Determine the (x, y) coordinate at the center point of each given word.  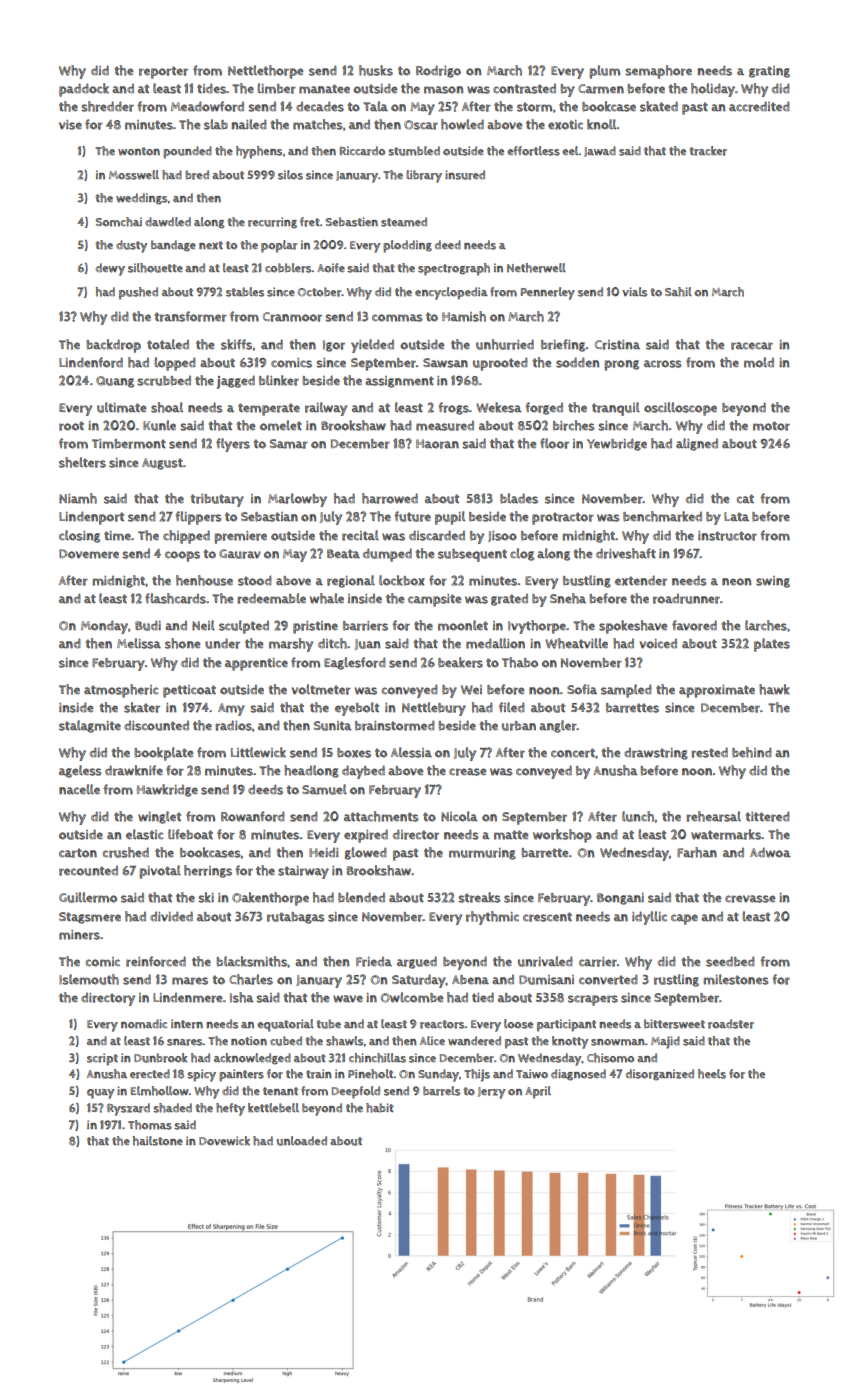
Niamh (78, 498)
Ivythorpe (537, 627)
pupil (450, 518)
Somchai (119, 222)
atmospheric (121, 691)
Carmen (601, 89)
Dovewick (224, 1141)
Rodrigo (438, 71)
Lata (736, 517)
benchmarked (662, 516)
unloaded (302, 1141)
